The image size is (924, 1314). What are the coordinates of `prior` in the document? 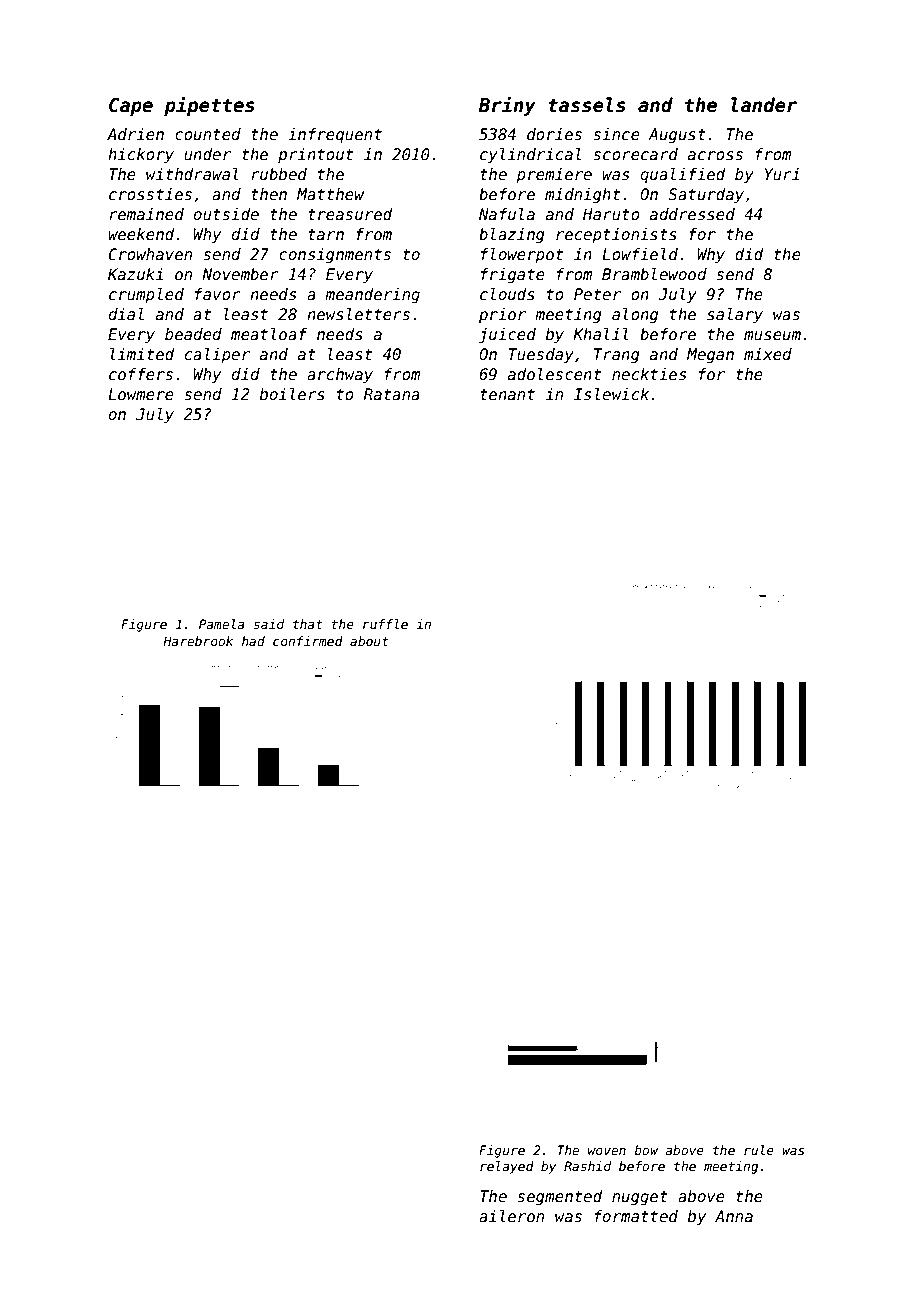 It's located at (502, 315).
